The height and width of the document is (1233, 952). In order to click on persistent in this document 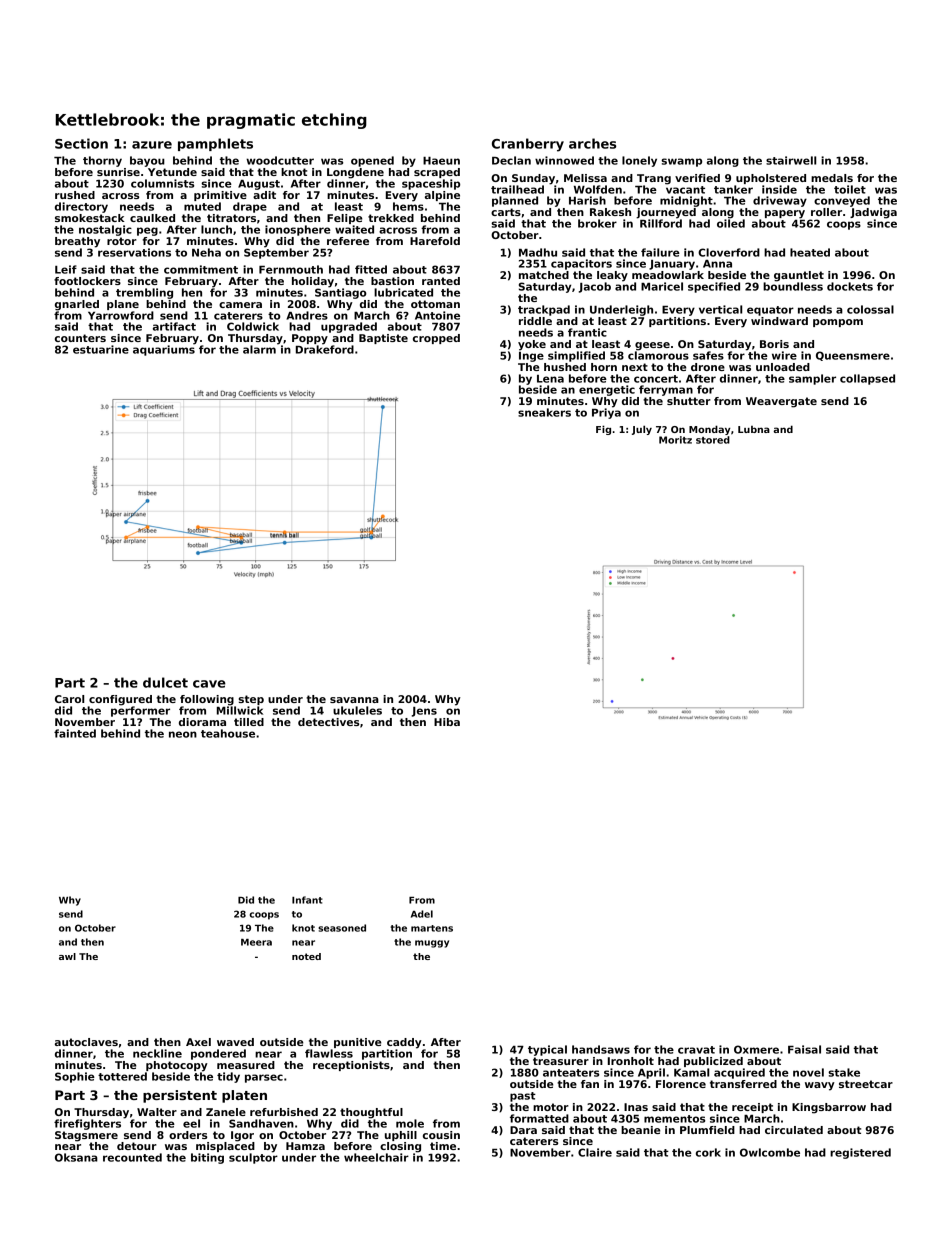, I will do `click(180, 1096)`.
